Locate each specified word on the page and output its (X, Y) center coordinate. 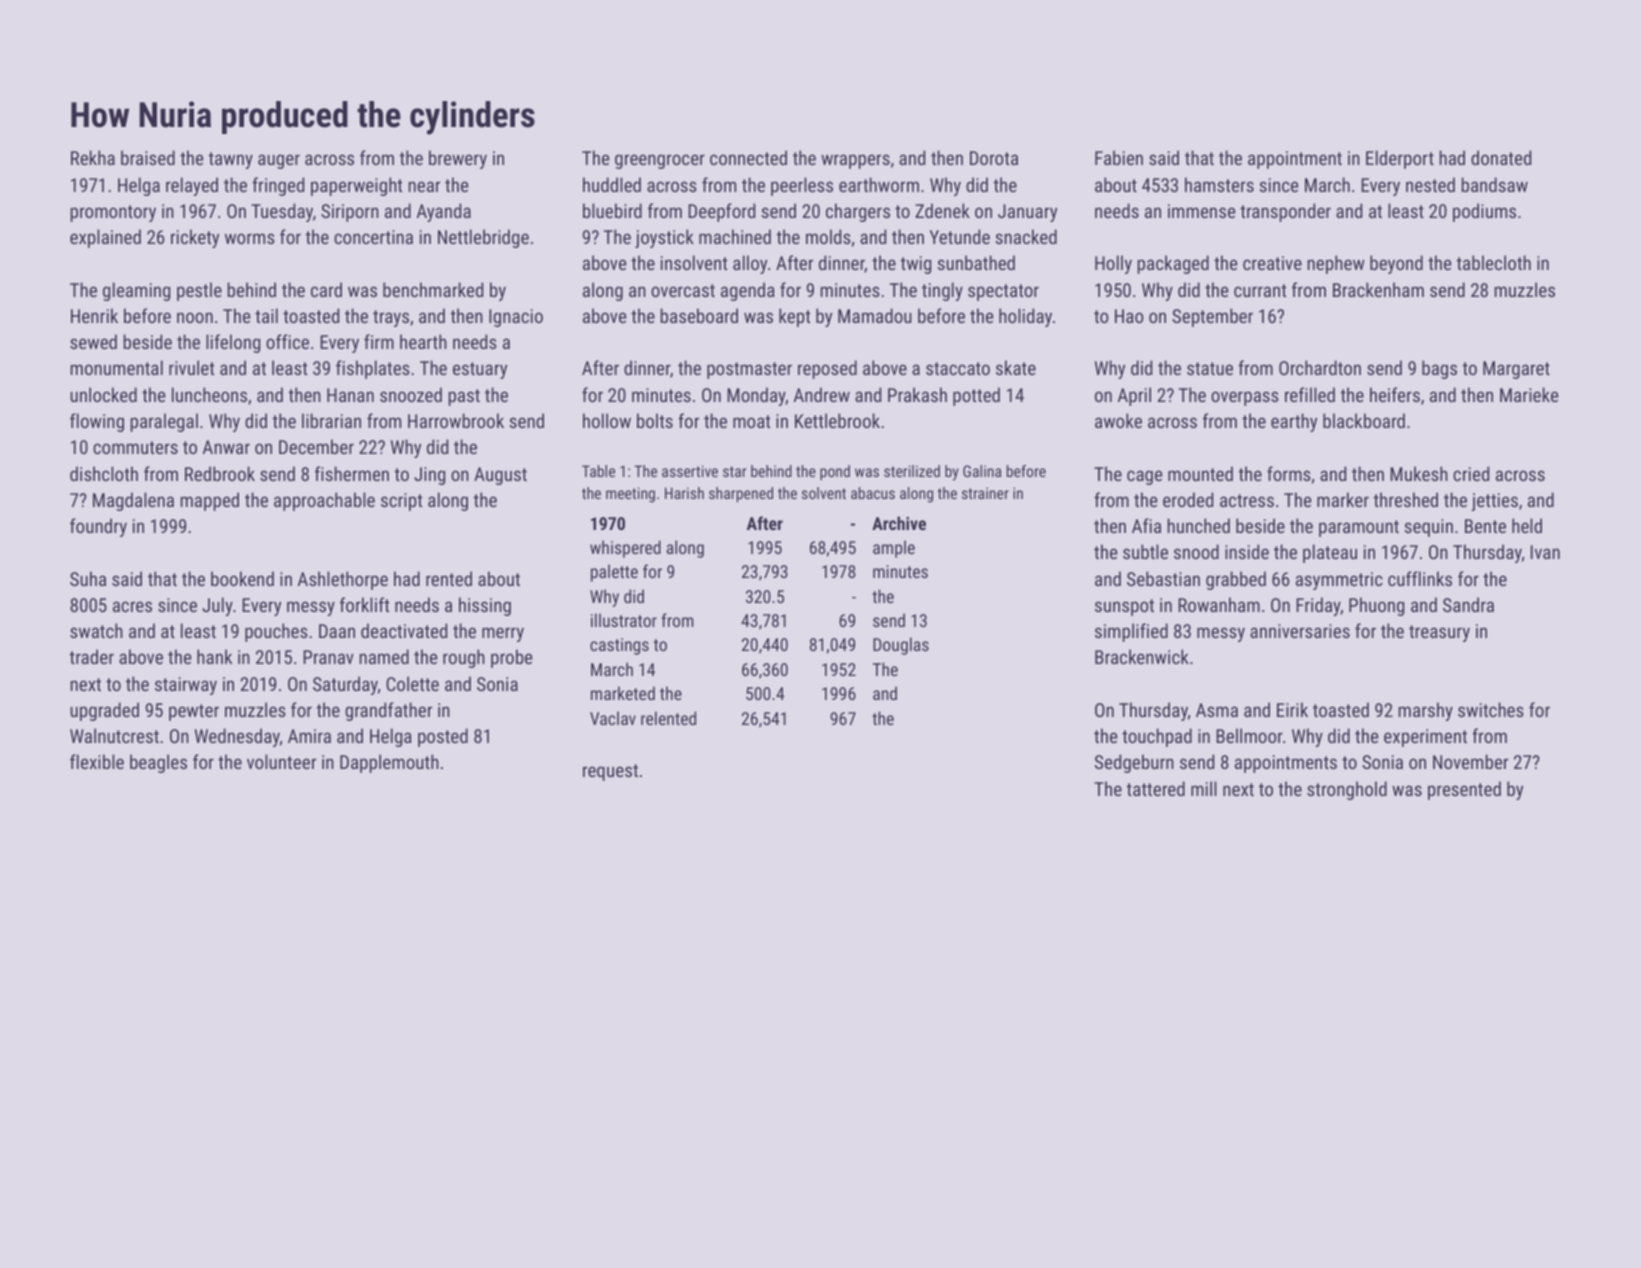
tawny (230, 160)
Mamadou (875, 315)
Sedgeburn (1134, 763)
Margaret (1516, 370)
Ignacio (516, 318)
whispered (625, 549)
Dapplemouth (389, 763)
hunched (1198, 525)
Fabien (1119, 157)
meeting (630, 495)
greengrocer (660, 161)
